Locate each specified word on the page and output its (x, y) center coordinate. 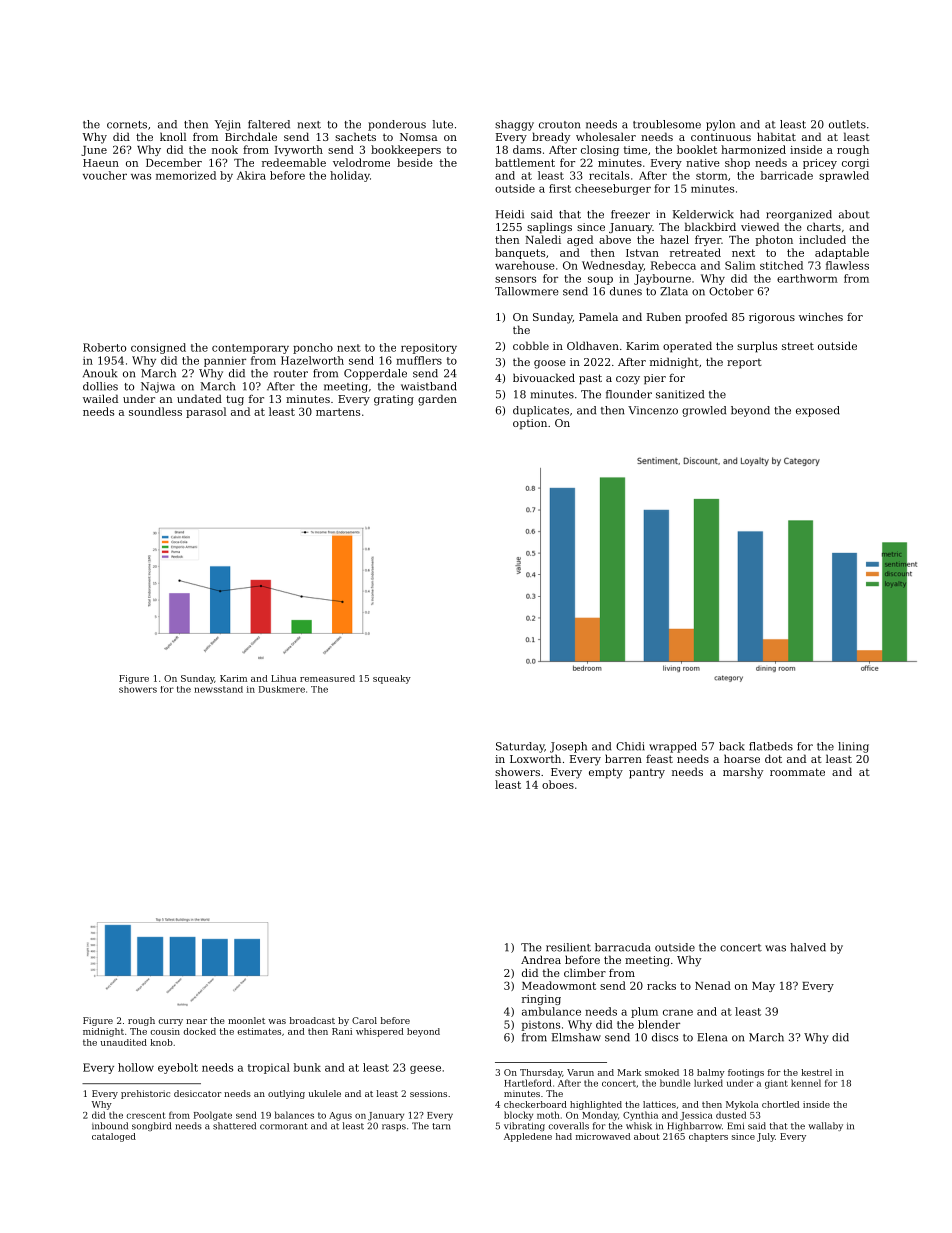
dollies (100, 386)
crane (678, 1012)
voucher (105, 175)
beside (415, 162)
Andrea (541, 959)
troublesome (667, 124)
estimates (259, 1031)
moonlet (246, 1020)
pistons (541, 1026)
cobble (531, 345)
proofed (706, 318)
